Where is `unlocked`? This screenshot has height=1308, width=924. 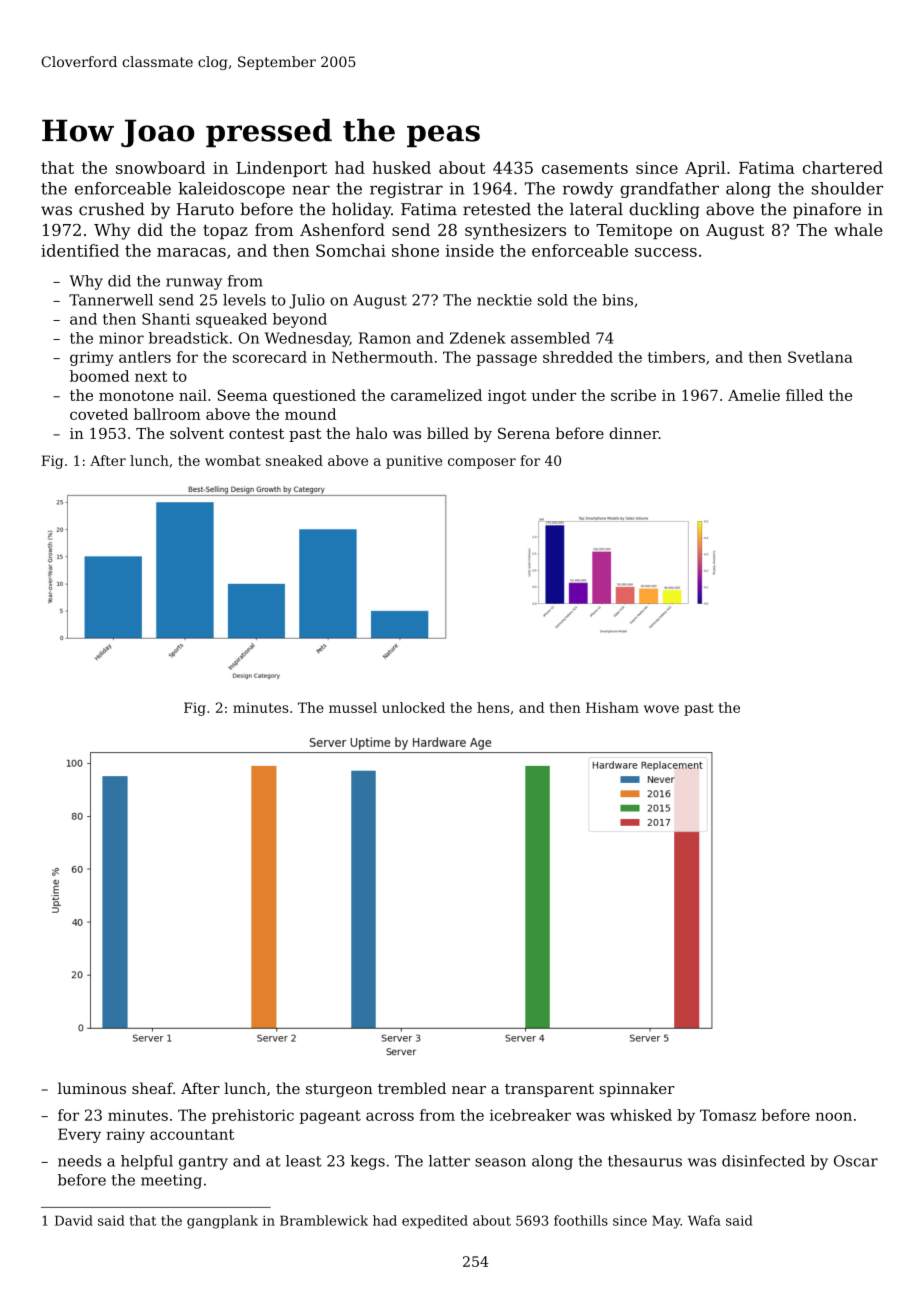 unlocked is located at coordinates (413, 707).
